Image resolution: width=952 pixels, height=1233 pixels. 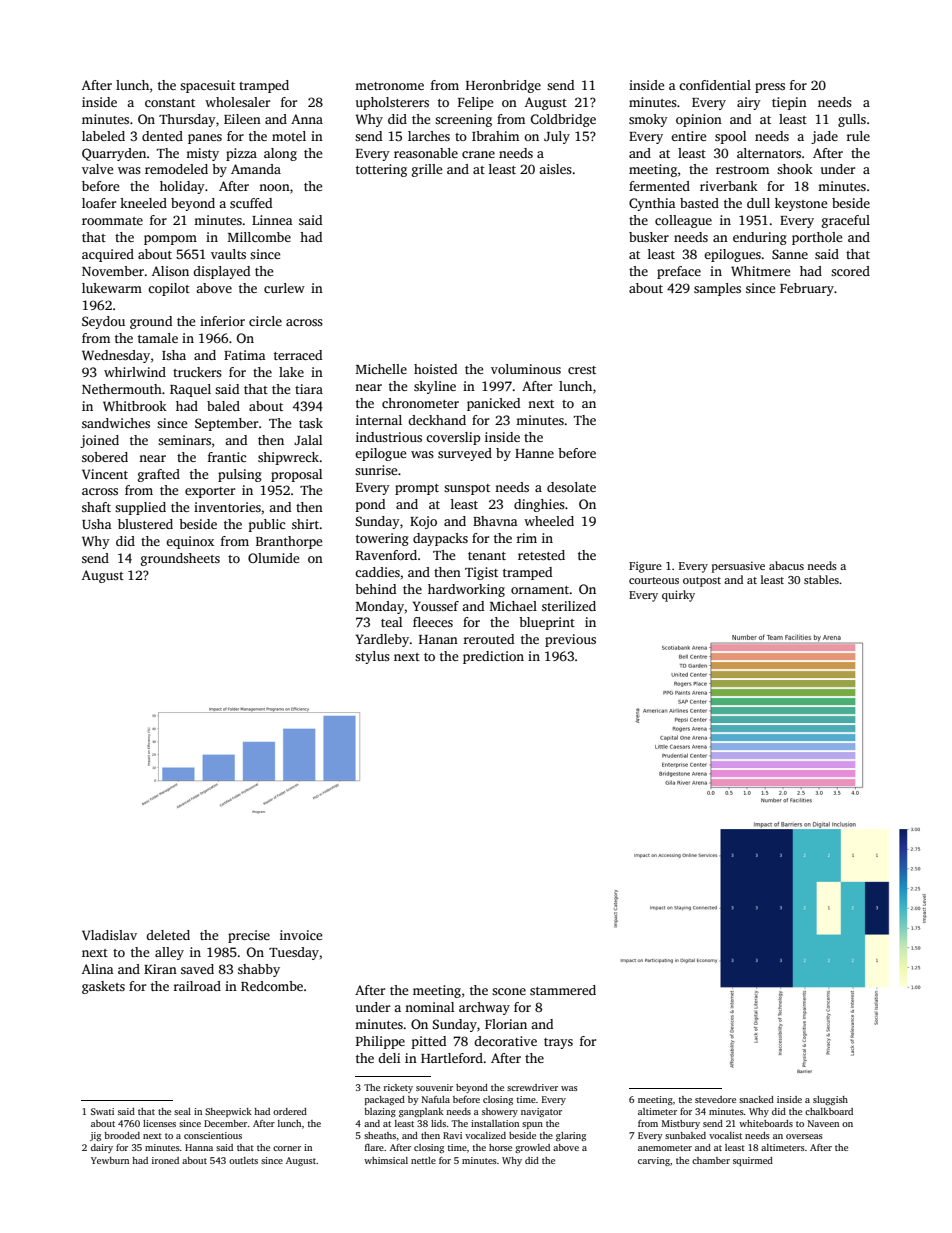 I want to click on quirky, so click(x=678, y=596).
